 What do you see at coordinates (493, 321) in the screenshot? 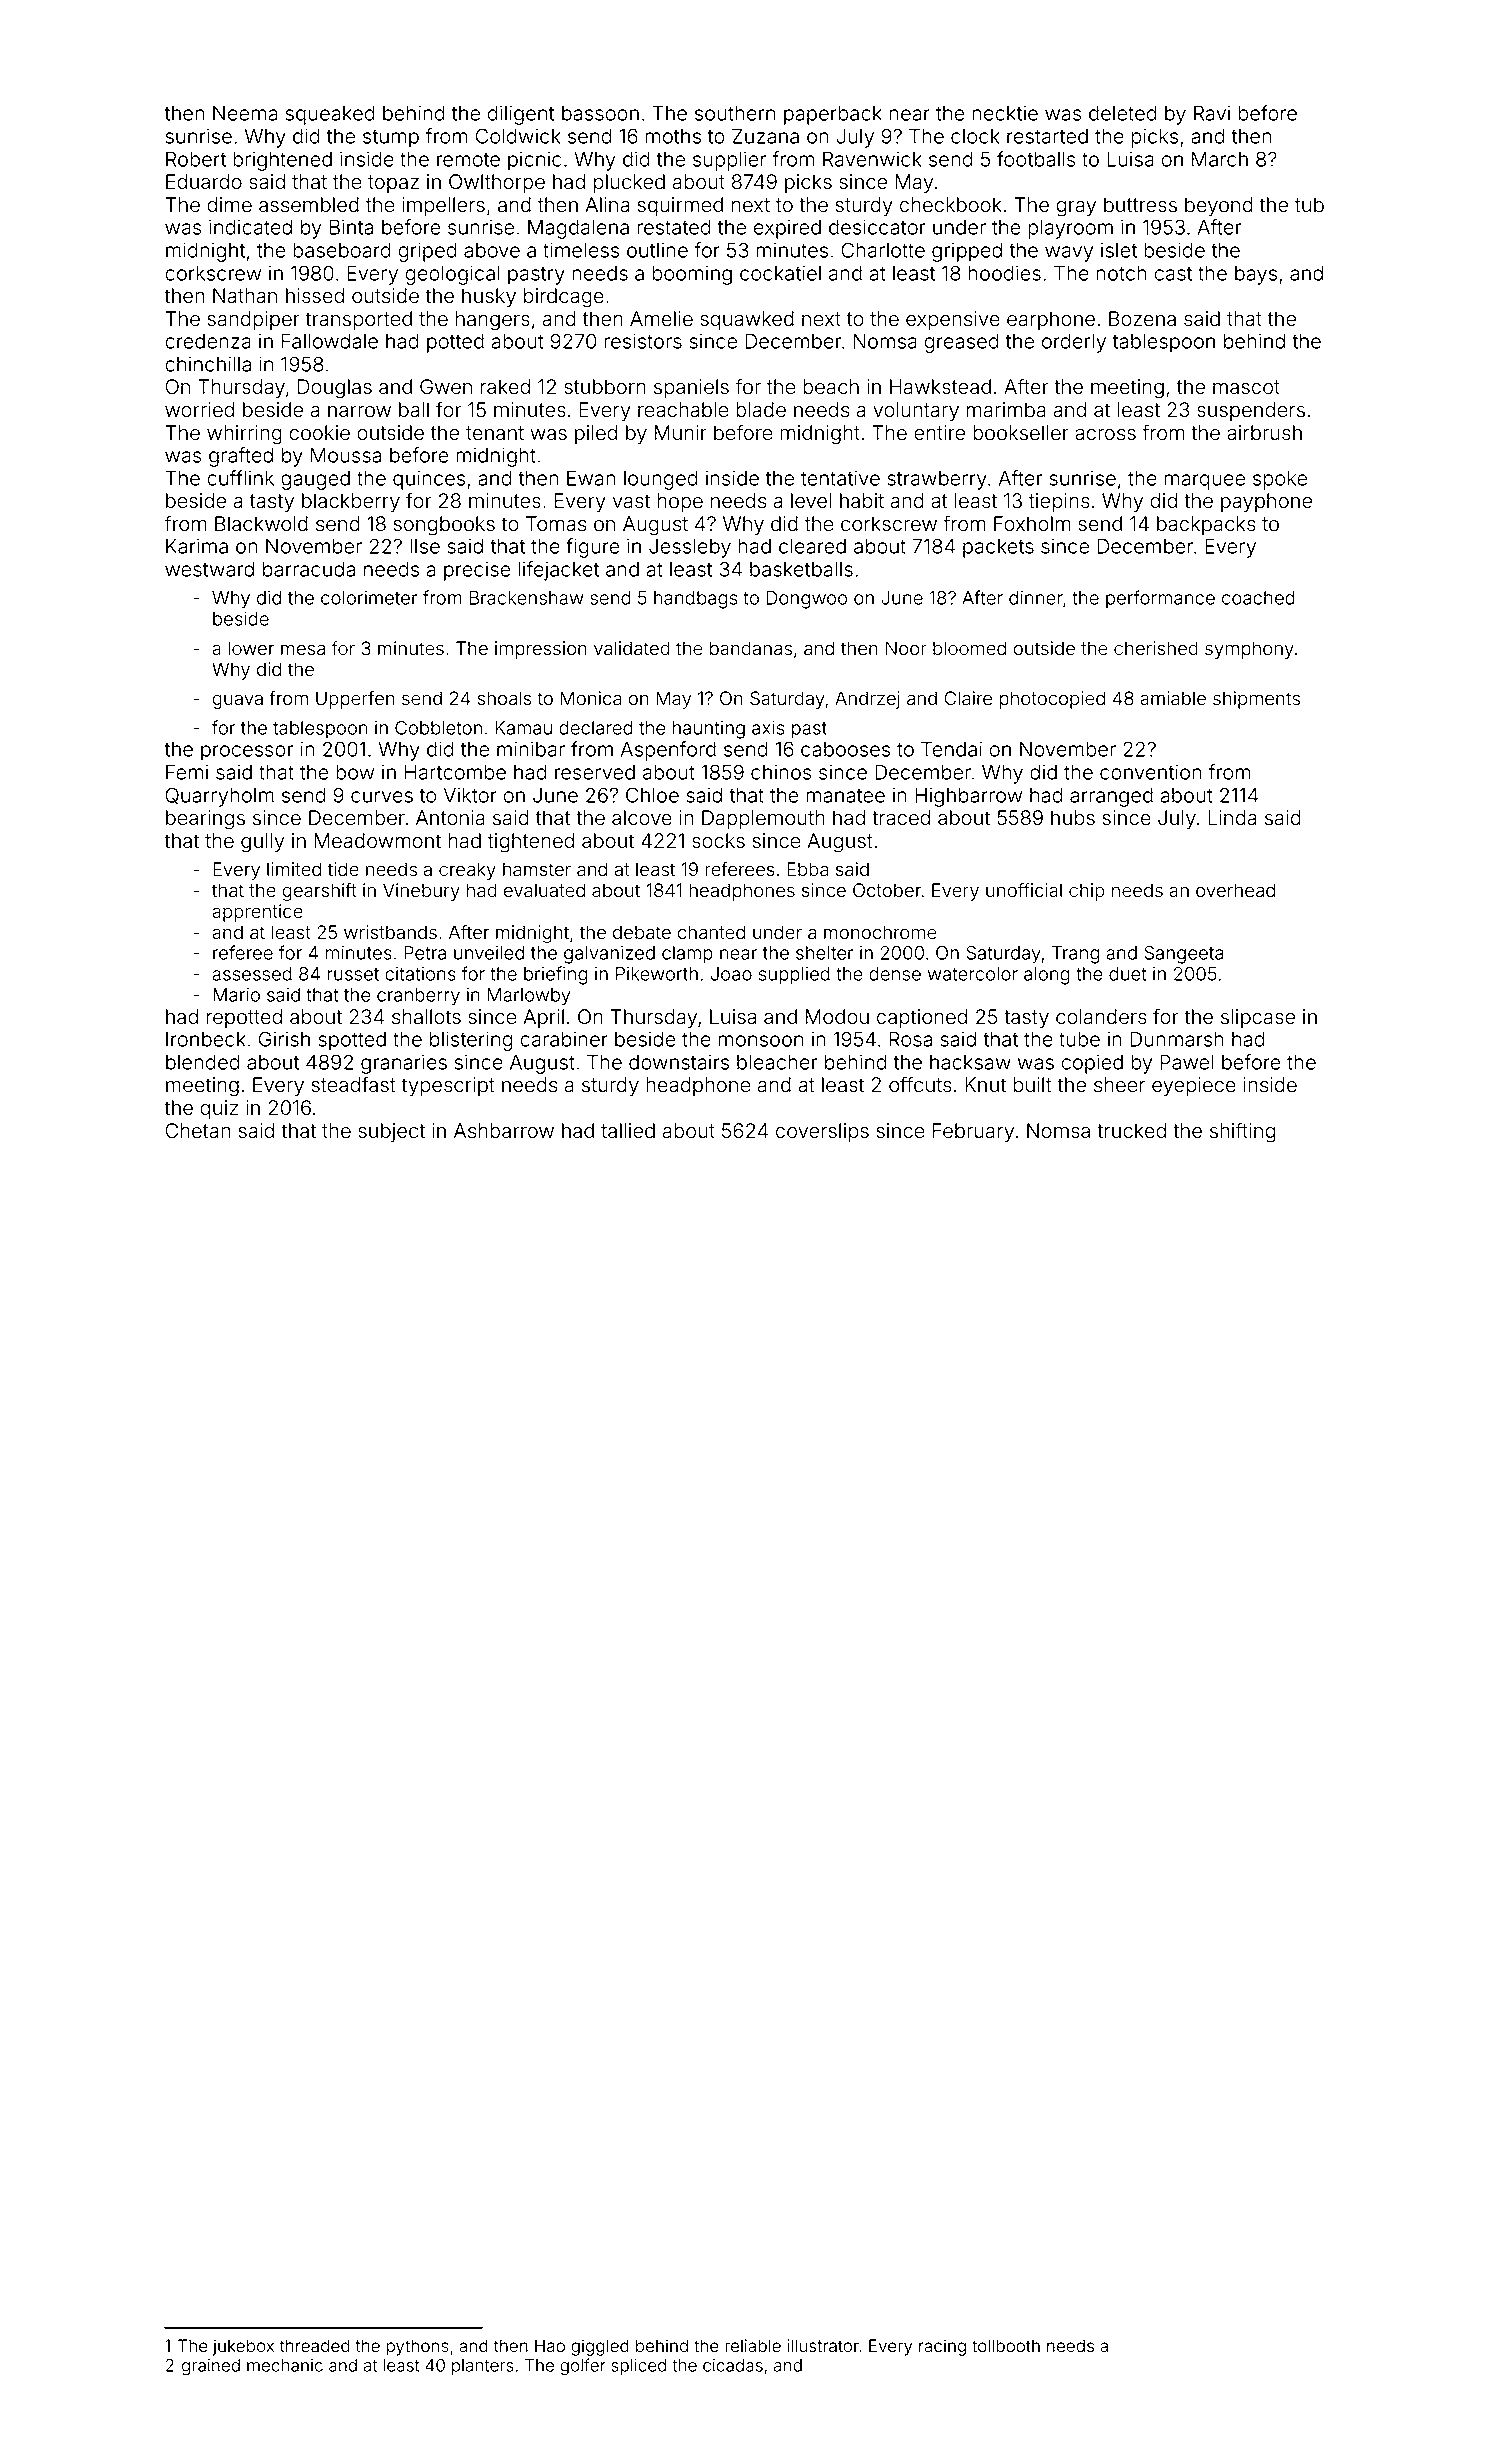
I see `hangers` at bounding box center [493, 321].
